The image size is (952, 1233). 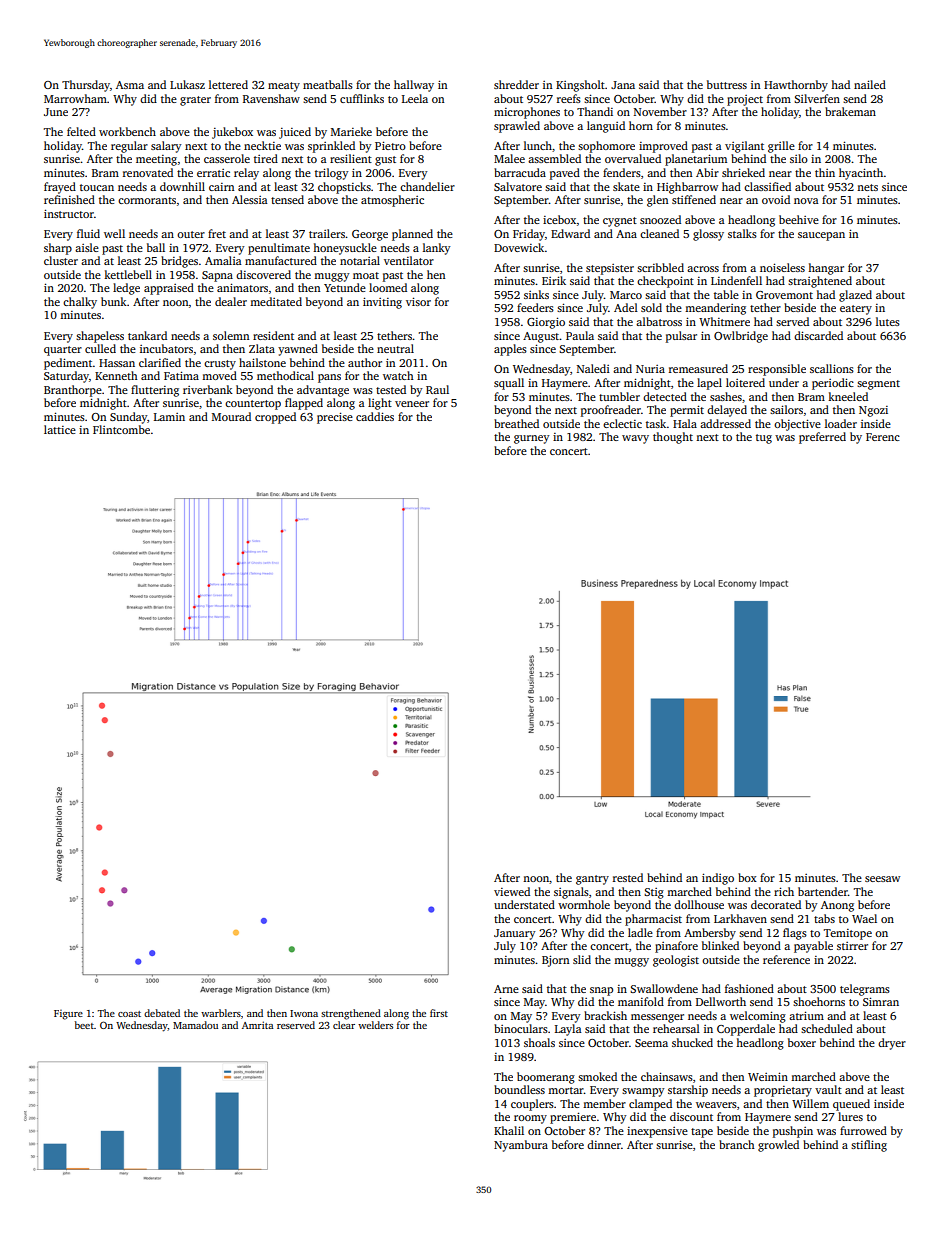 What do you see at coordinates (509, 1130) in the screenshot?
I see `Khalil` at bounding box center [509, 1130].
